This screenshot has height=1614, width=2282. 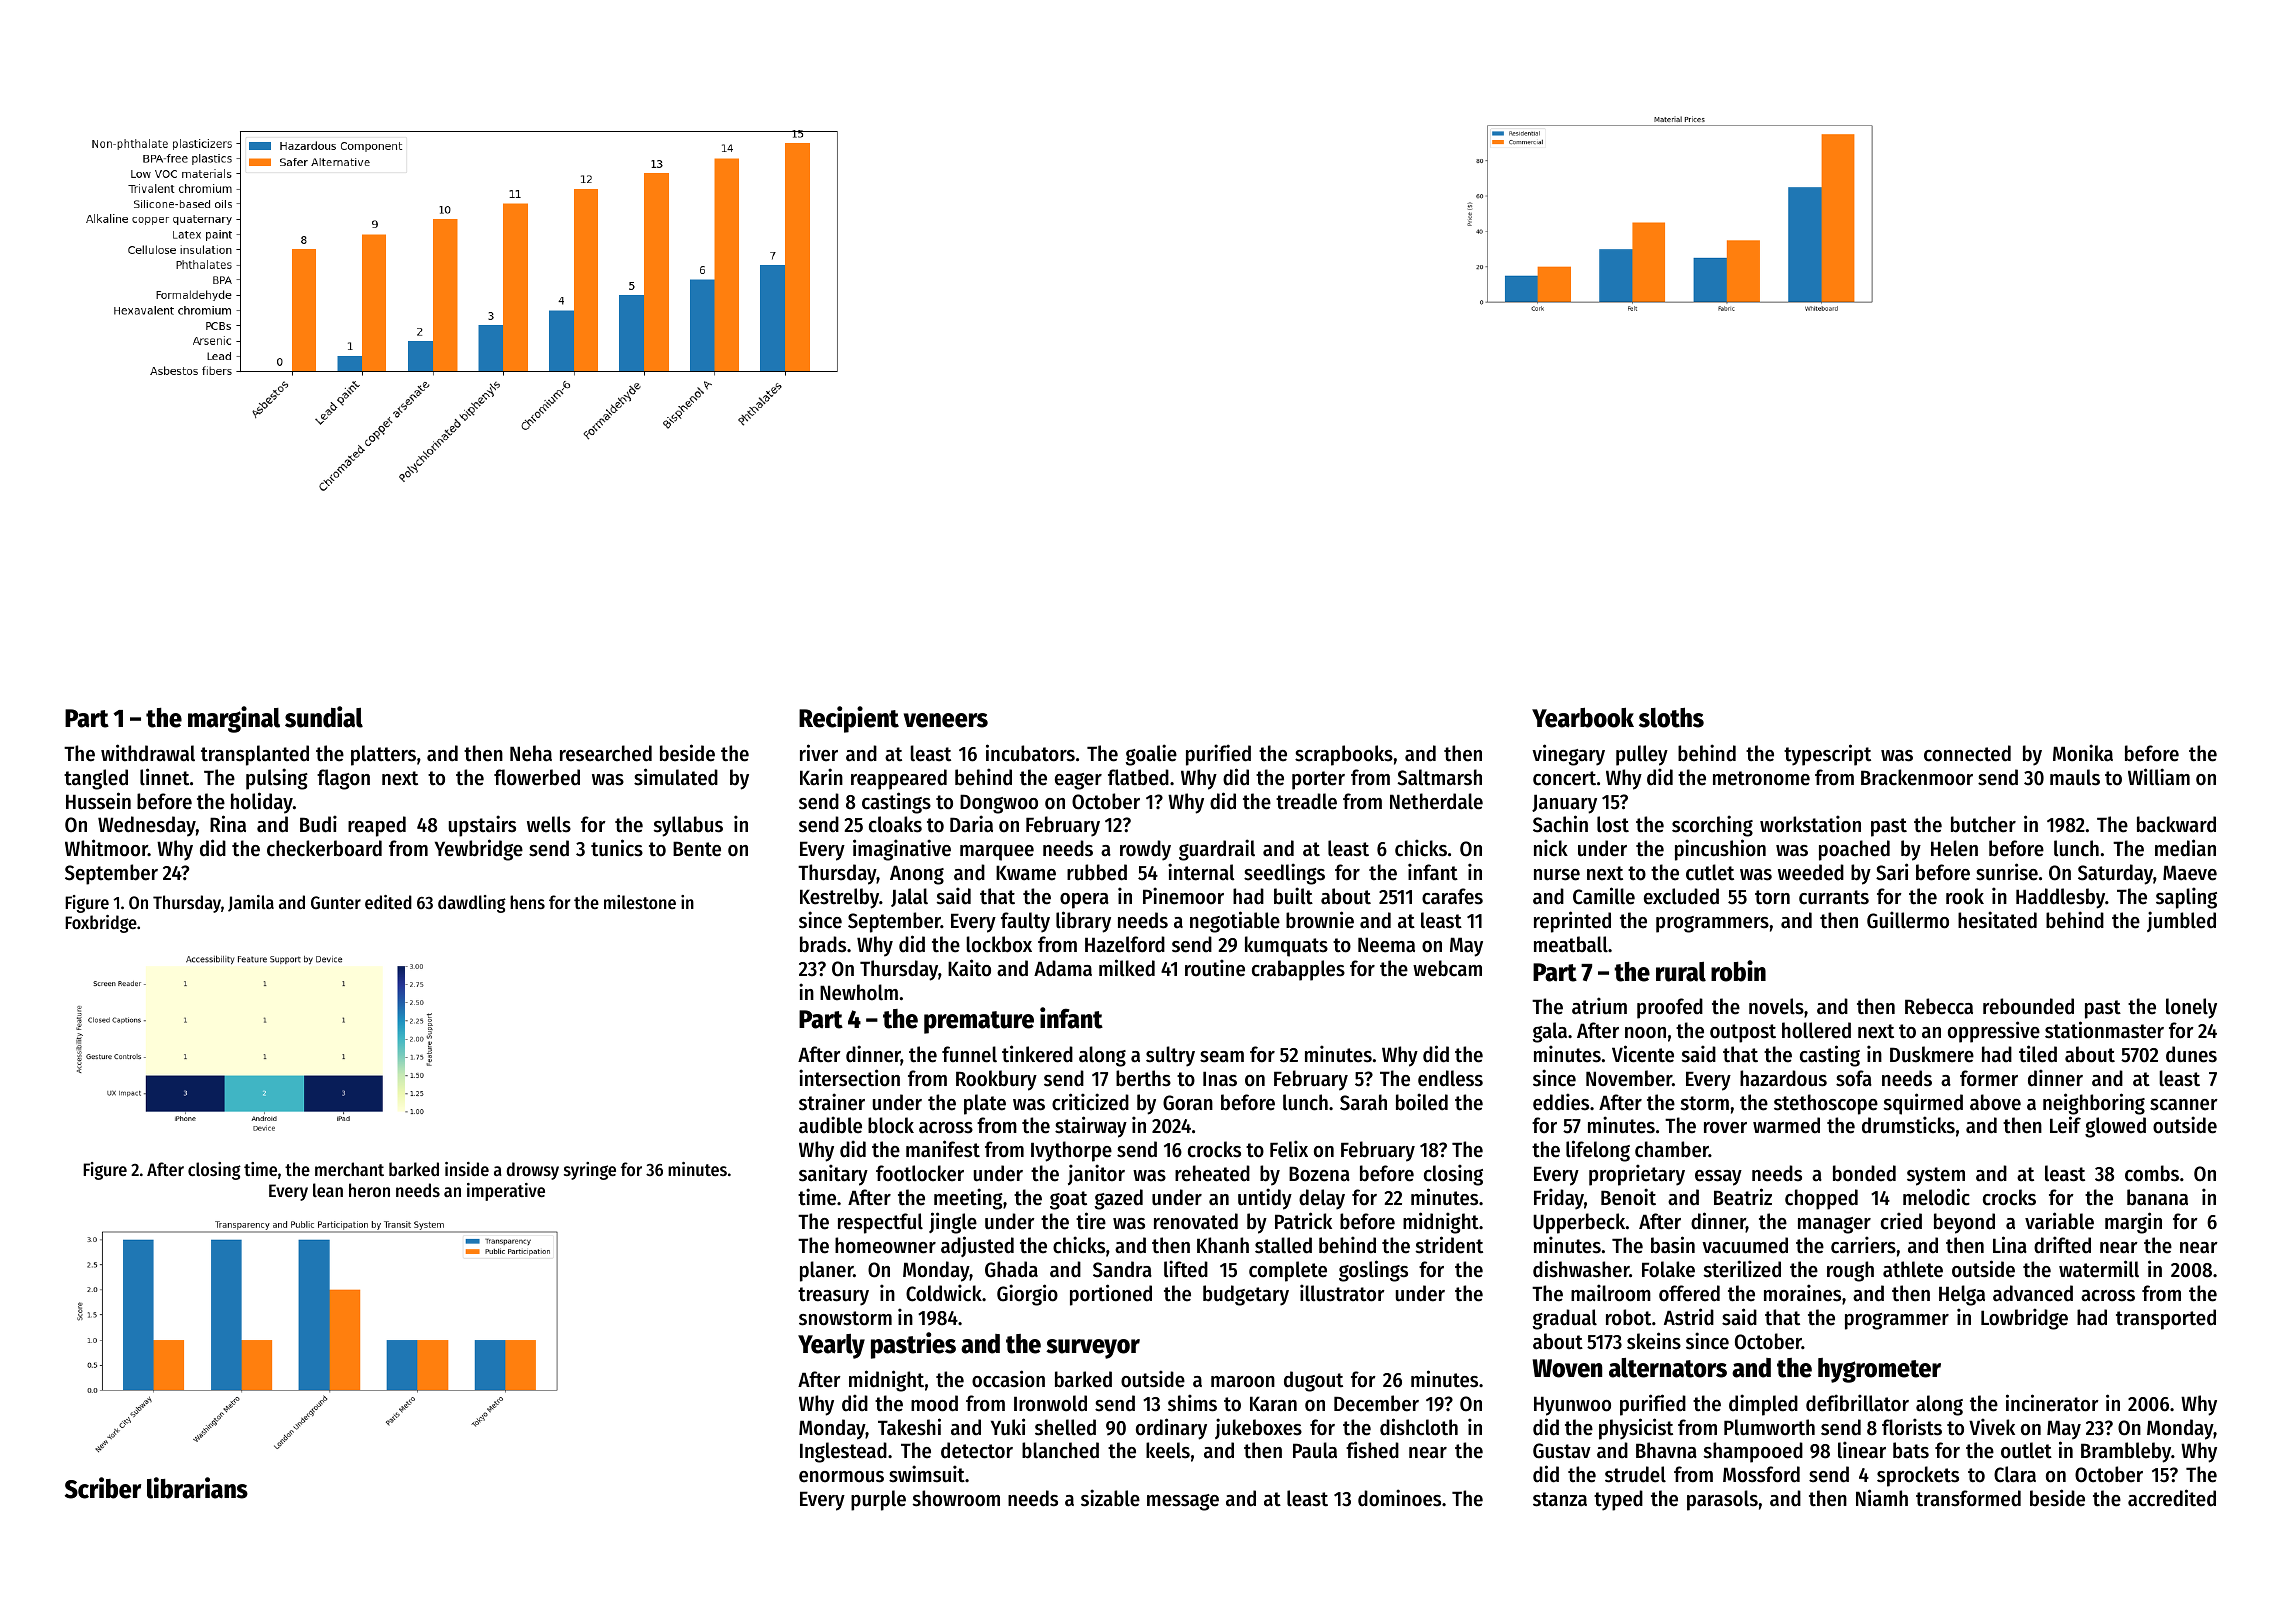 I want to click on librarians, so click(x=197, y=1488).
